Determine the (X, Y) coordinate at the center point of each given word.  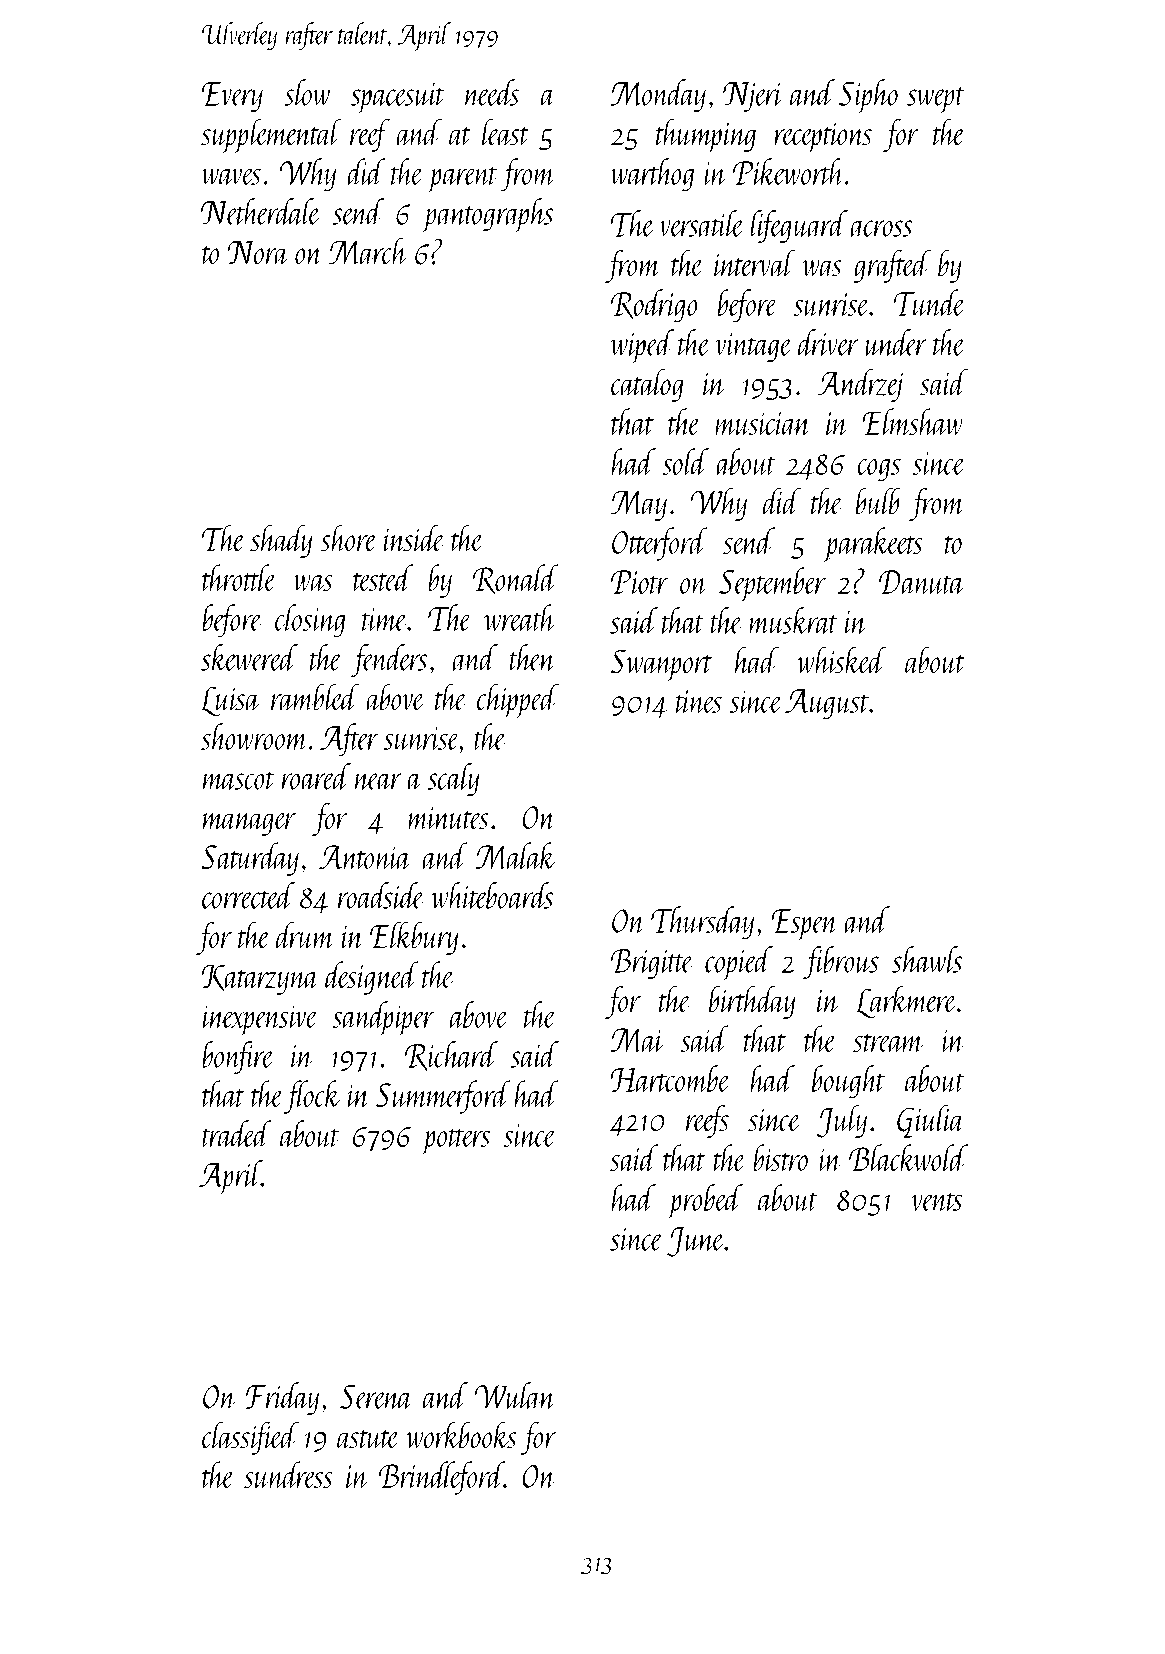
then (532, 657)
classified (250, 1438)
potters (455, 1141)
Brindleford (441, 1478)
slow (307, 92)
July (842, 1121)
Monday (658, 95)
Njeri (753, 97)
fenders (389, 660)
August (827, 704)
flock (312, 1097)
